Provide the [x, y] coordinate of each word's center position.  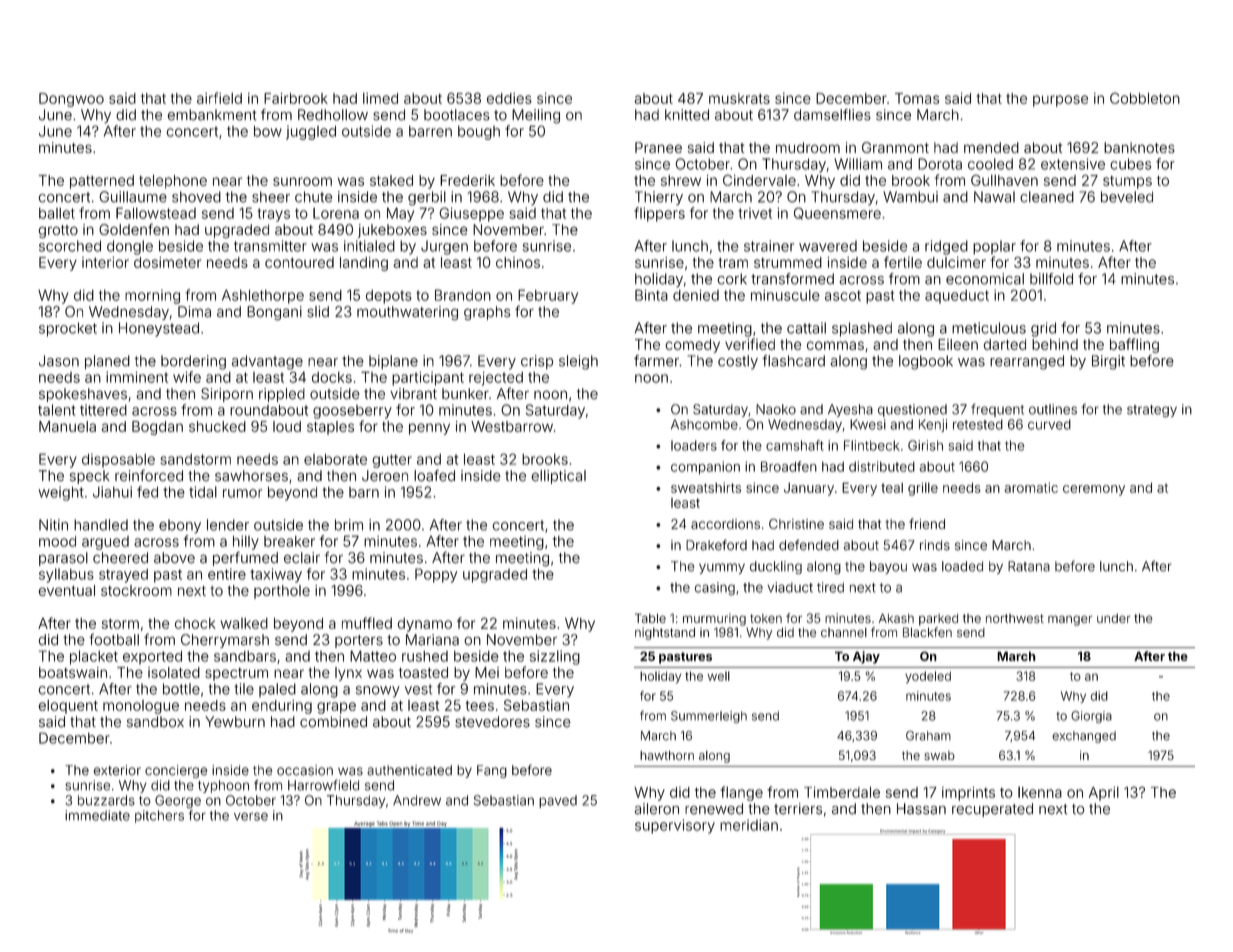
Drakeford [716, 545]
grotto [58, 231]
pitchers [159, 816]
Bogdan [157, 428]
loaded [962, 566]
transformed [792, 279]
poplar [994, 247]
